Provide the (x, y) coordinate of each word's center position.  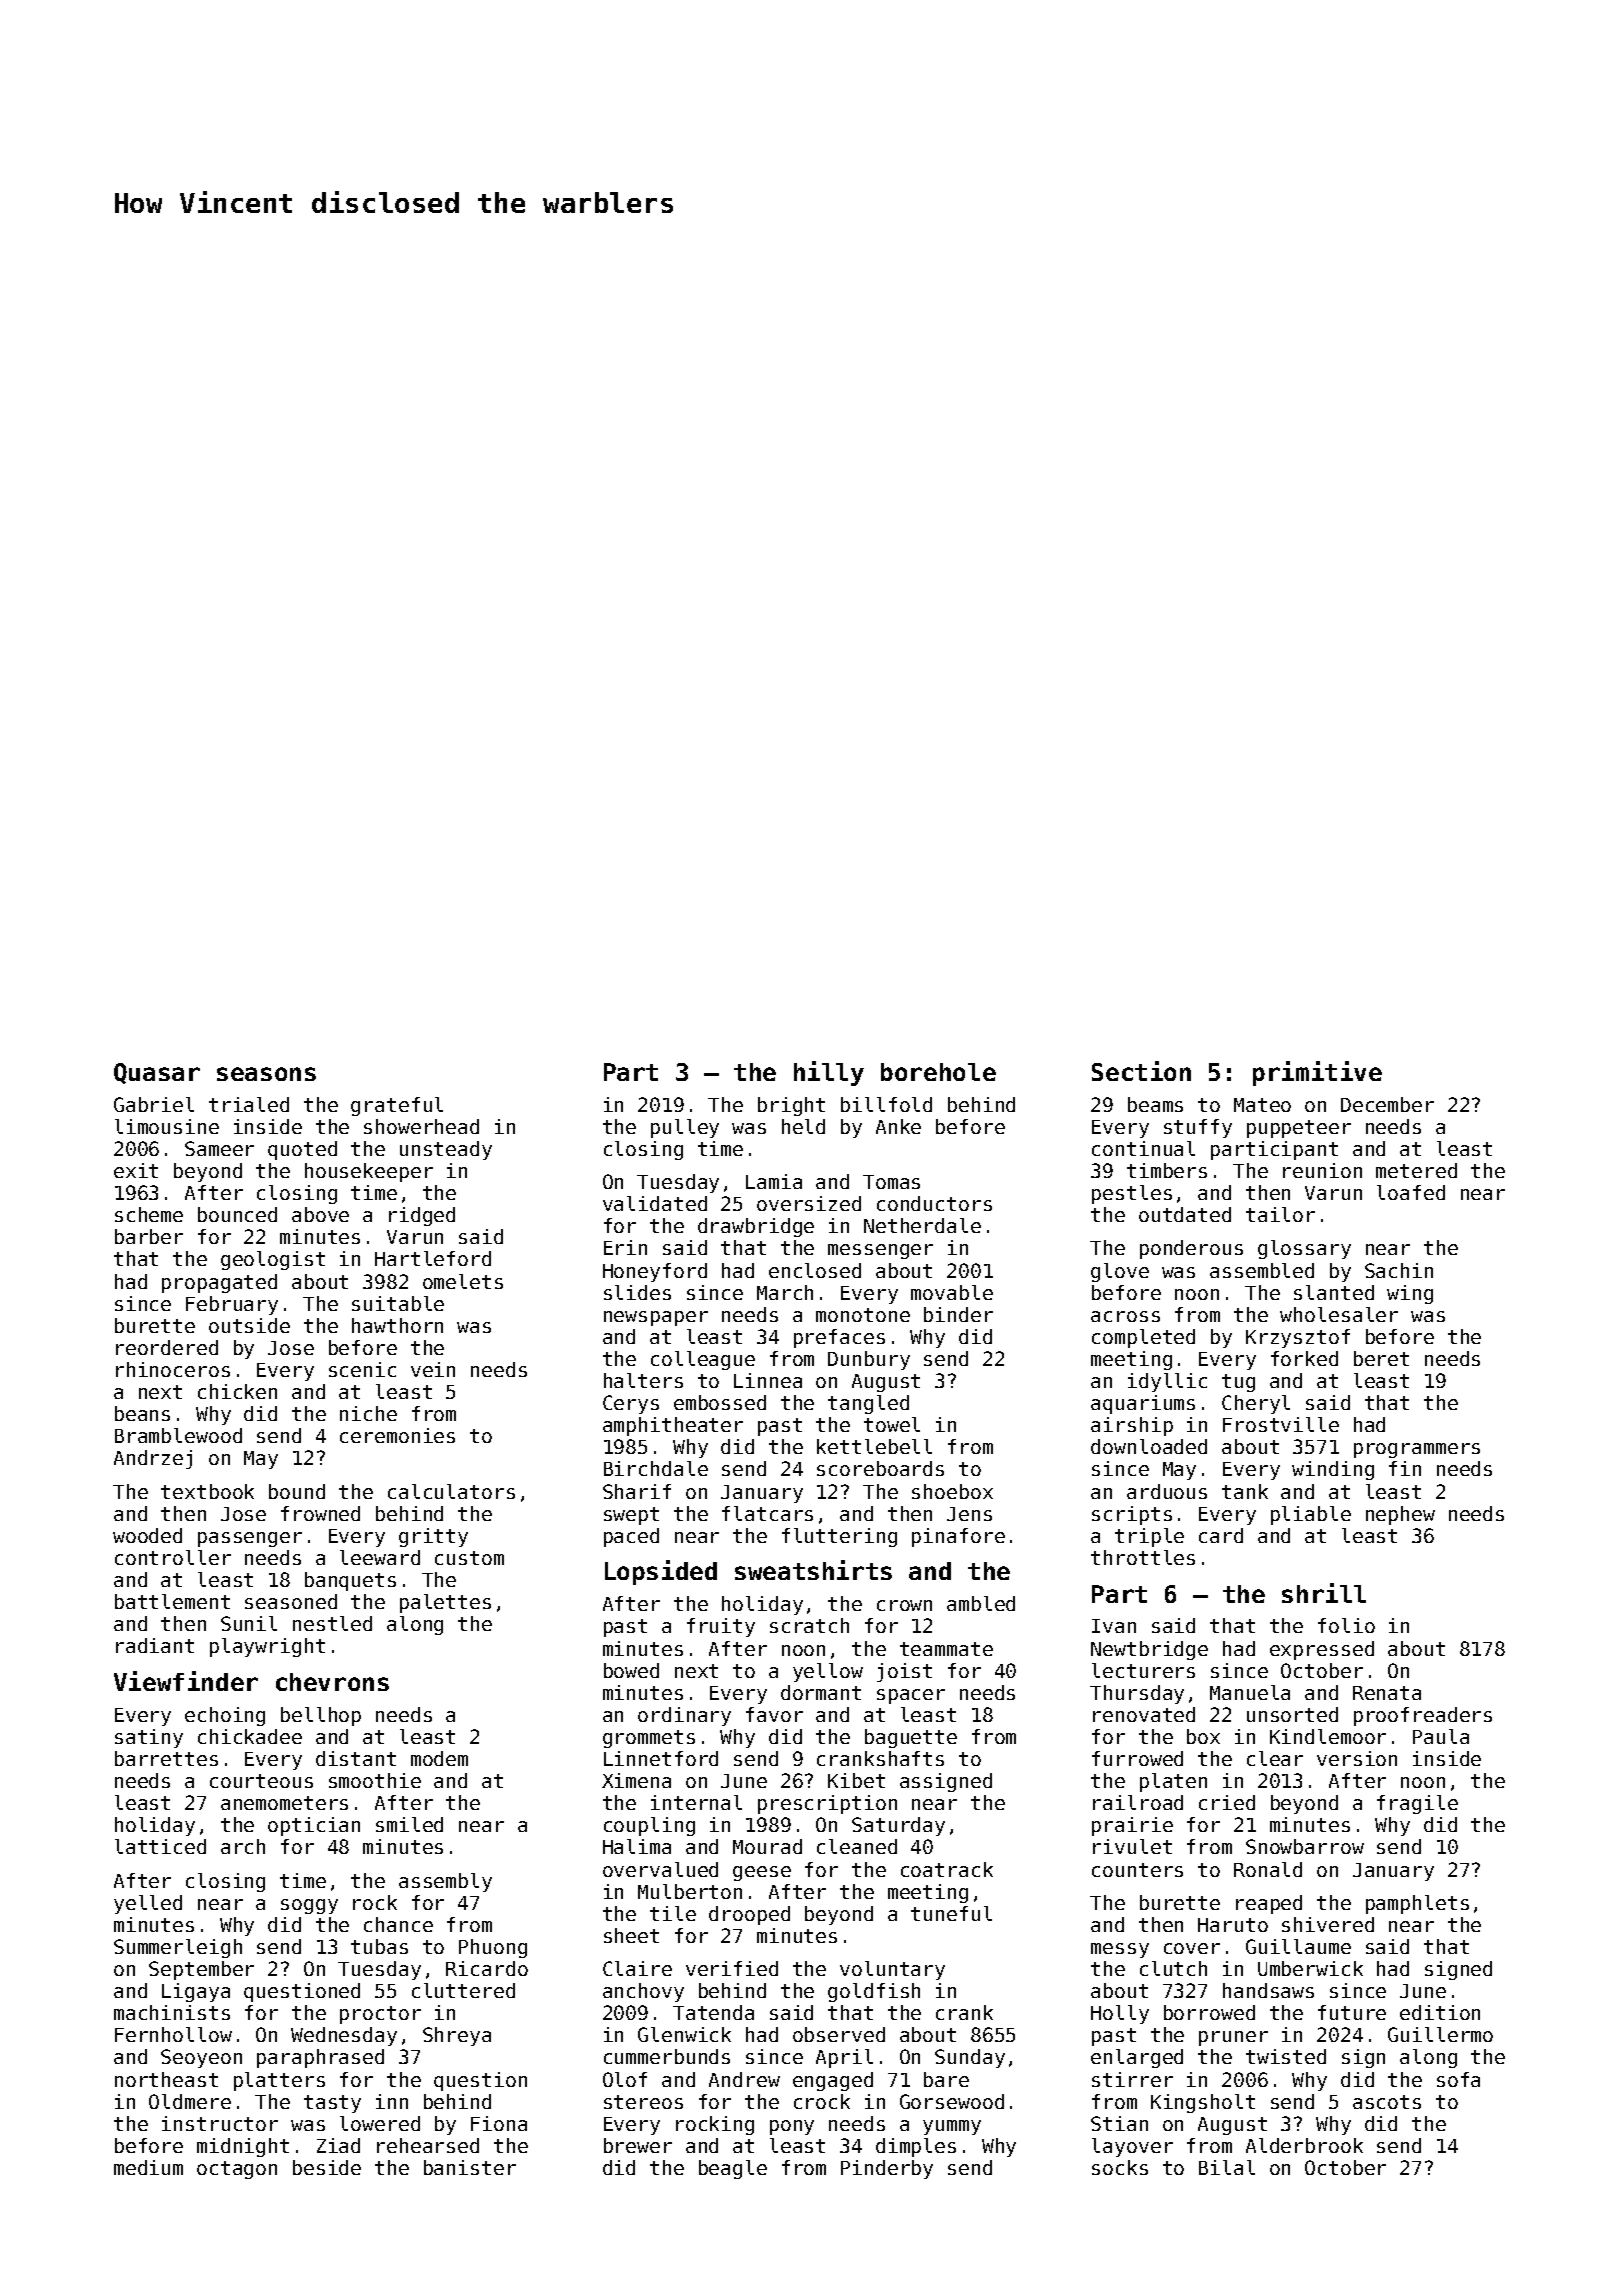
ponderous (1191, 1249)
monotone (863, 1315)
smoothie (375, 1780)
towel (892, 1424)
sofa (1458, 2079)
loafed (1411, 1192)
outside (249, 1325)
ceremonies (397, 1435)
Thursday (1137, 1694)
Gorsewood (952, 2101)
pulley (685, 1128)
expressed (1322, 1650)
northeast (166, 2079)
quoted (302, 1150)
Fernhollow (173, 2034)
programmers (1417, 1450)
